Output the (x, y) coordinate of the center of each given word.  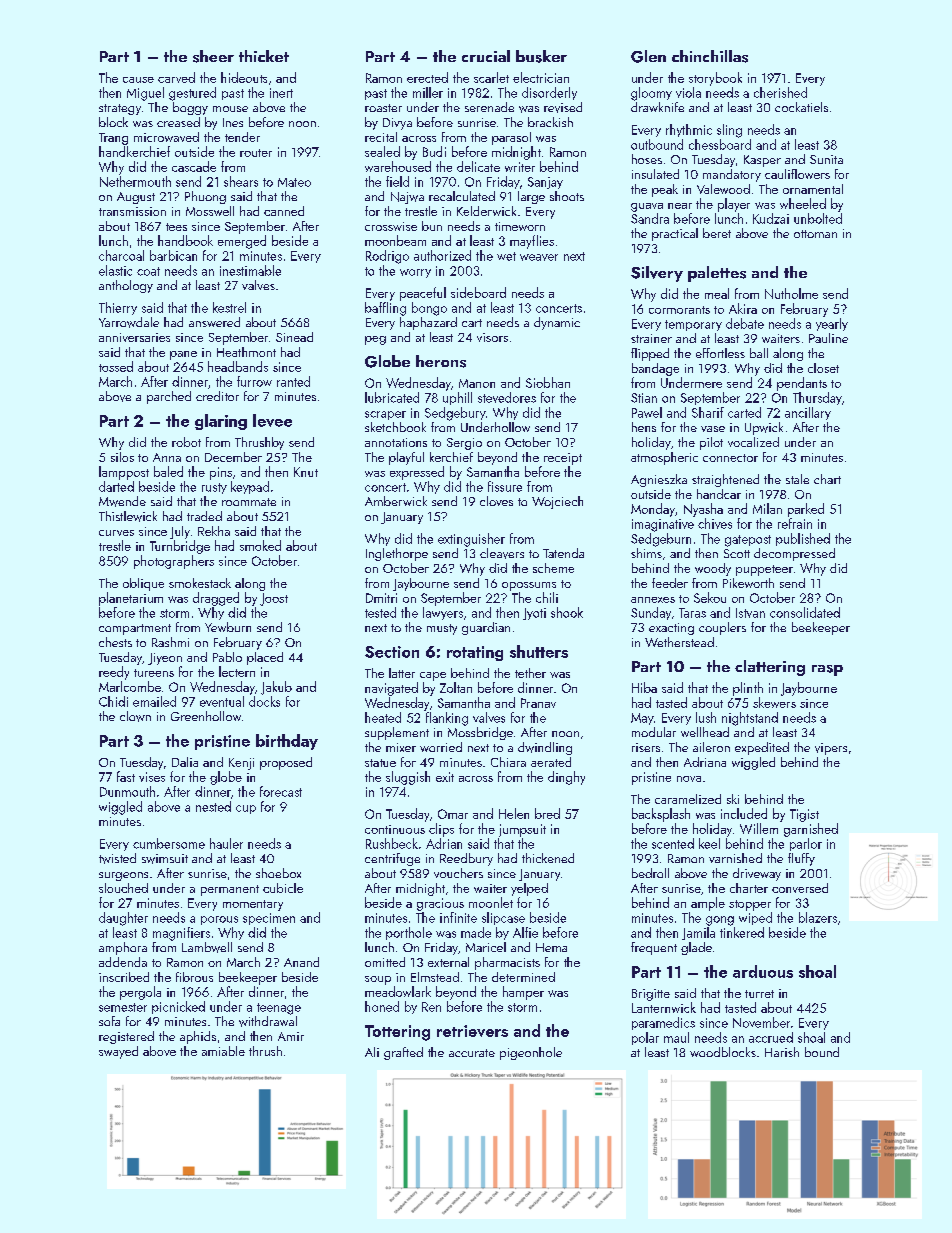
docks (264, 701)
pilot (711, 443)
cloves (496, 501)
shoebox (278, 873)
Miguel (145, 94)
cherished (780, 92)
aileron (711, 747)
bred (547, 813)
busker (541, 56)
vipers (831, 749)
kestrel (229, 307)
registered (126, 1037)
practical (675, 234)
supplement (397, 733)
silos (122, 457)
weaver (539, 257)
